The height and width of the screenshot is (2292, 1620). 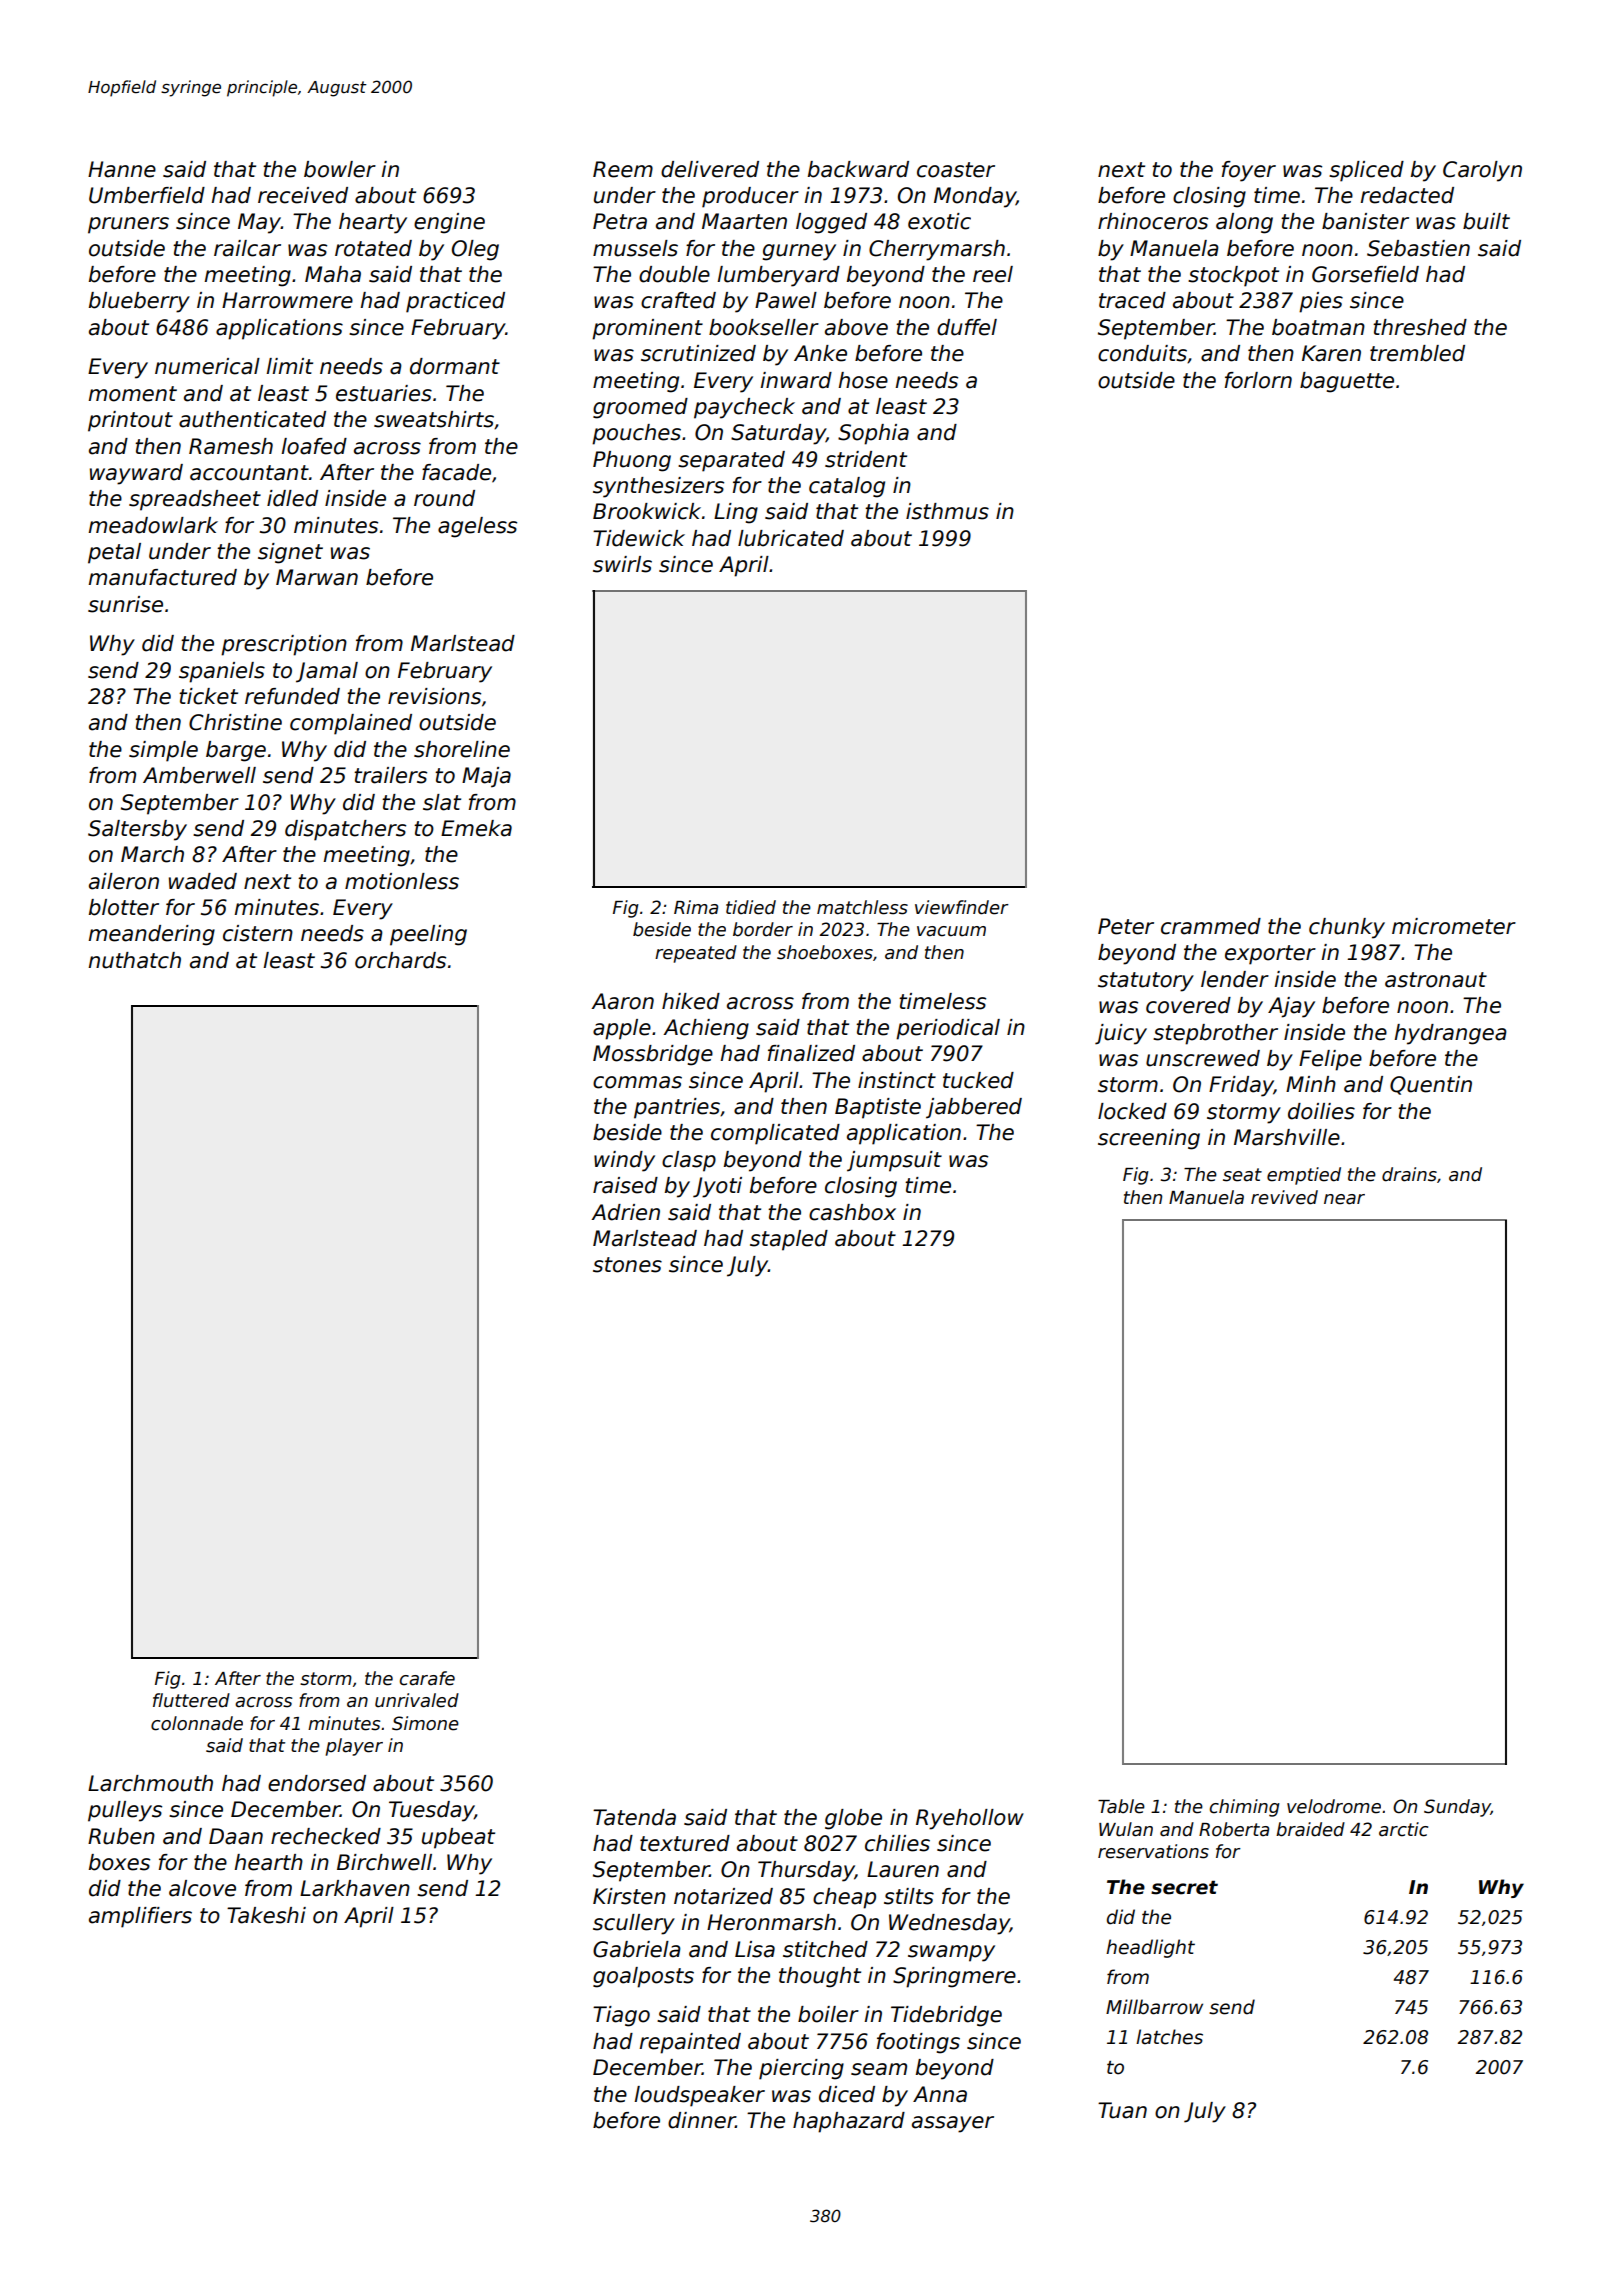 What do you see at coordinates (162, 577) in the screenshot?
I see `manufactured` at bounding box center [162, 577].
